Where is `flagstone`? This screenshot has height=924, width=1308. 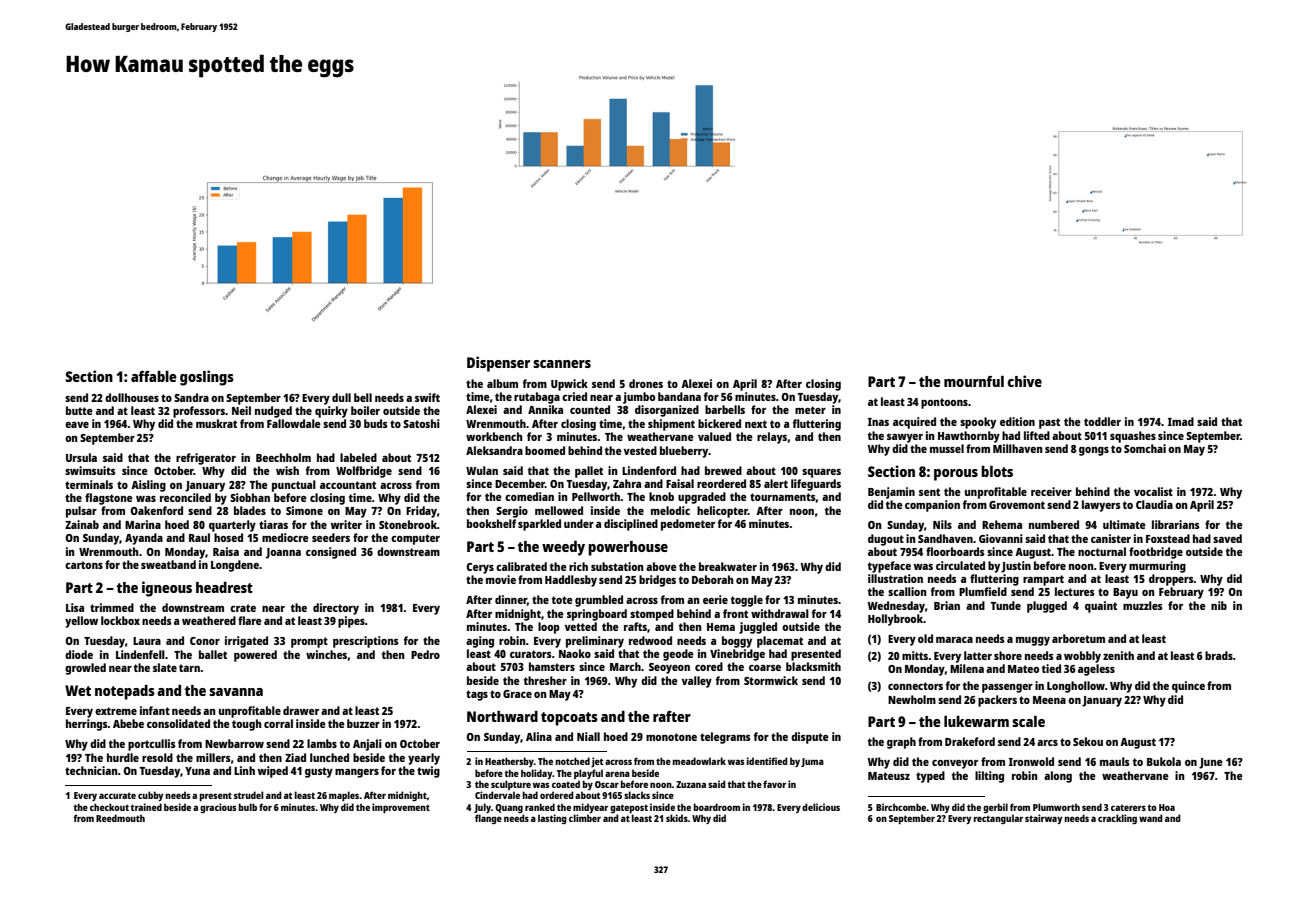
flagstone is located at coordinates (109, 499).
